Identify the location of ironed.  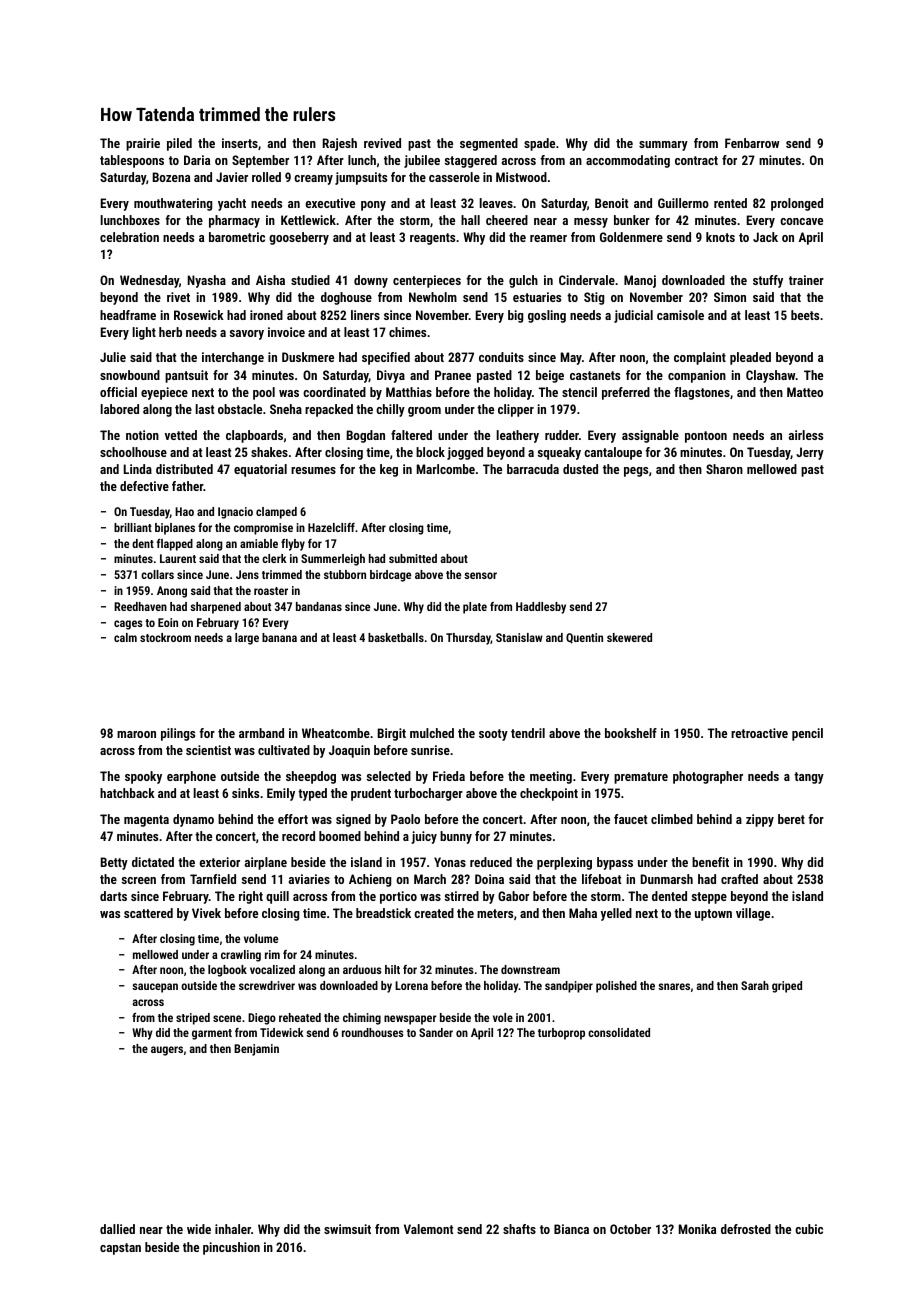
(266, 315).
